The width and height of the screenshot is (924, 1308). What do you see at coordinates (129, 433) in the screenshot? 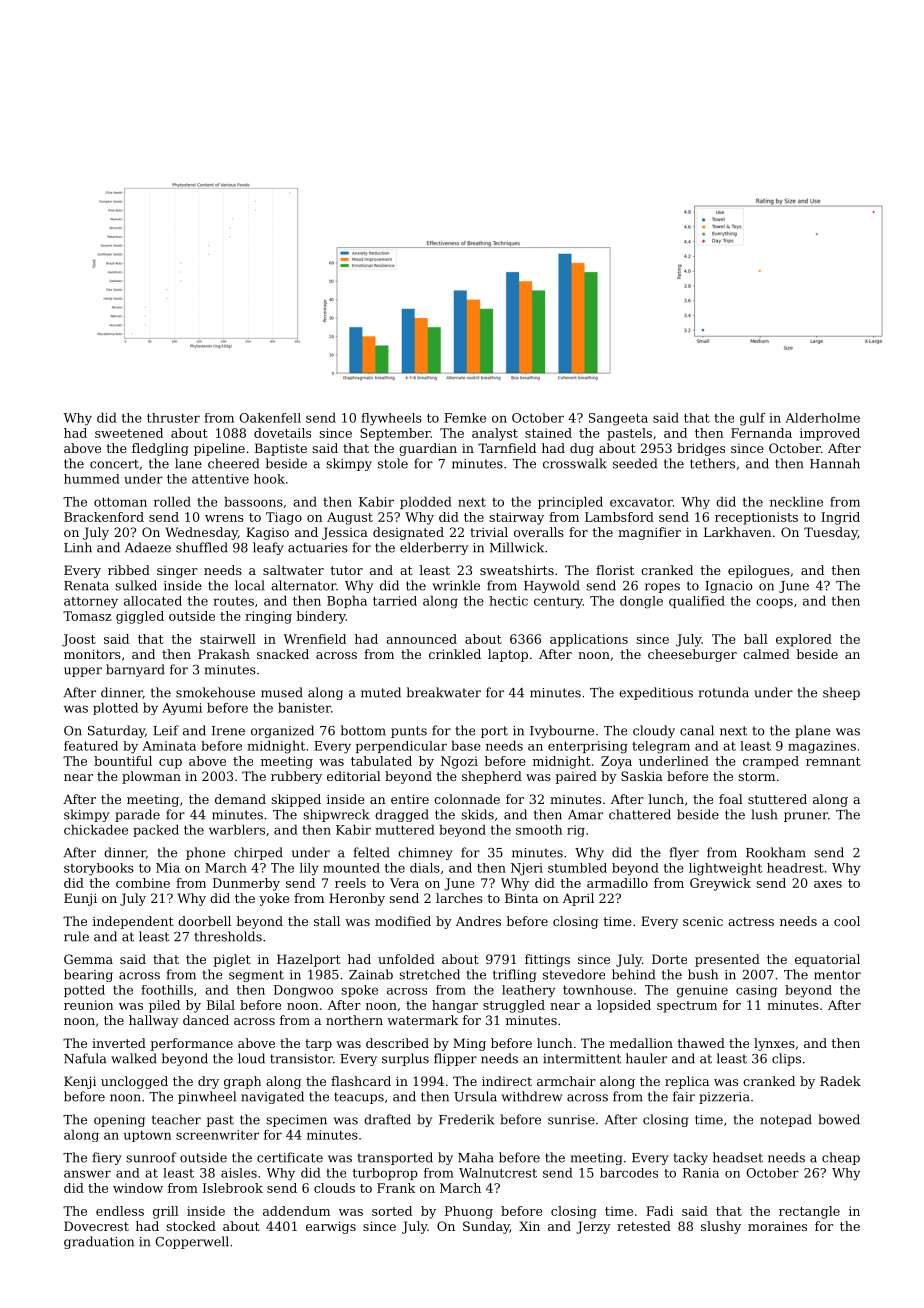
I see `sweetened` at bounding box center [129, 433].
